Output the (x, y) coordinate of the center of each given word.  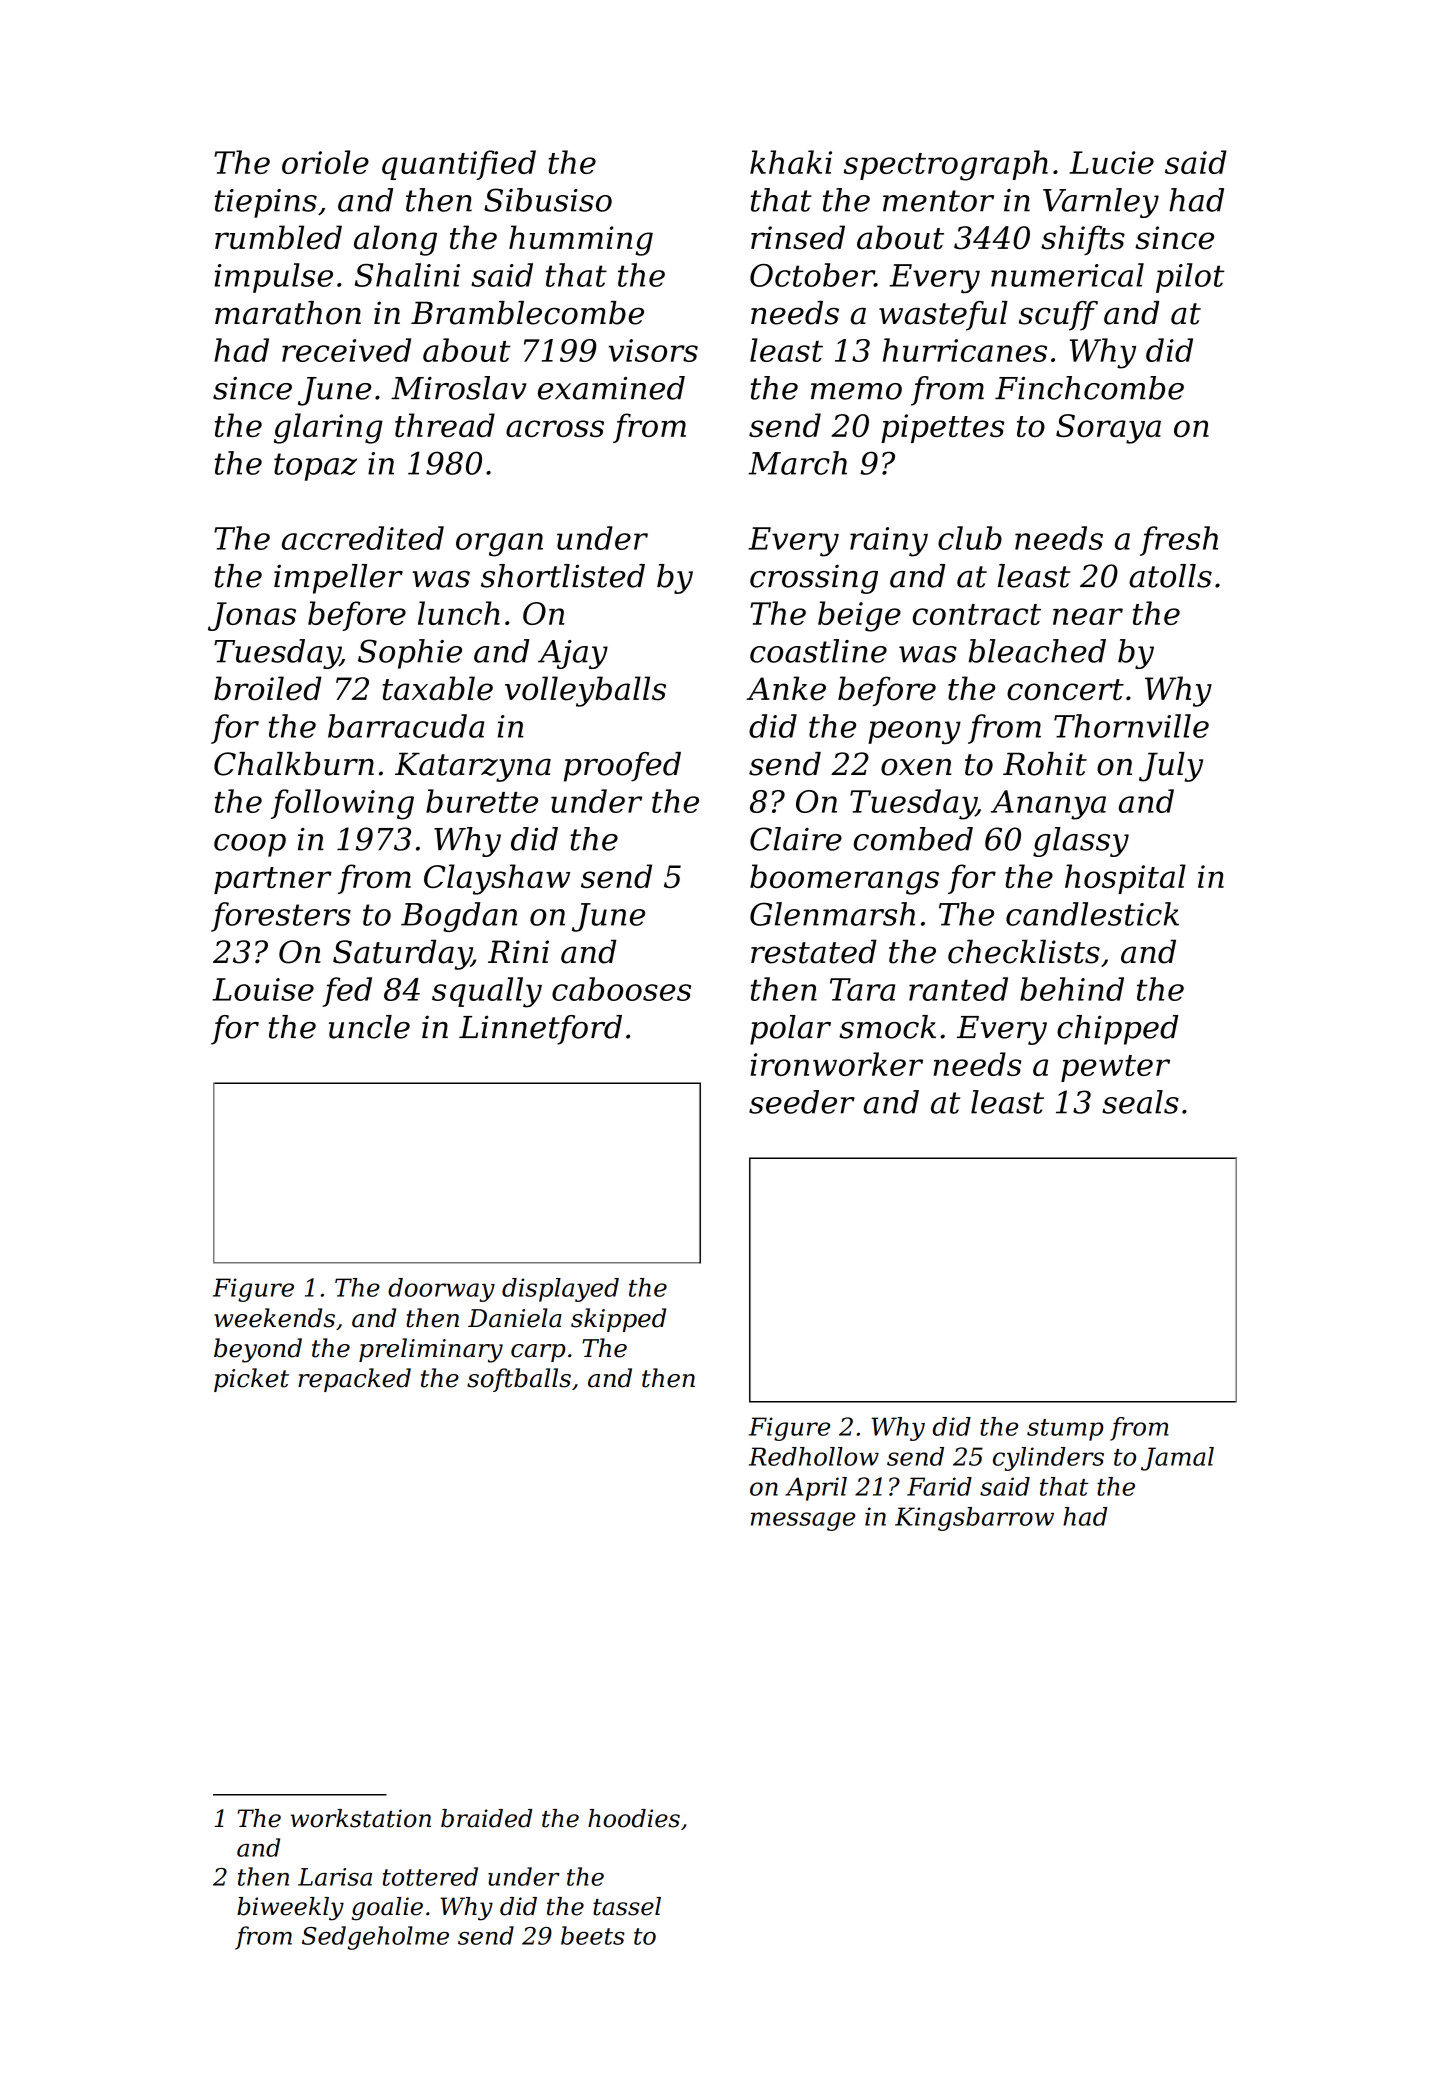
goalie (387, 1909)
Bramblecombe (527, 313)
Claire (796, 839)
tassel (627, 1906)
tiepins (266, 203)
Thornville (1131, 726)
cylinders (1048, 1459)
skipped (618, 1320)
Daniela (515, 1318)
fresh (1179, 541)
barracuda (406, 726)
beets (593, 1935)
